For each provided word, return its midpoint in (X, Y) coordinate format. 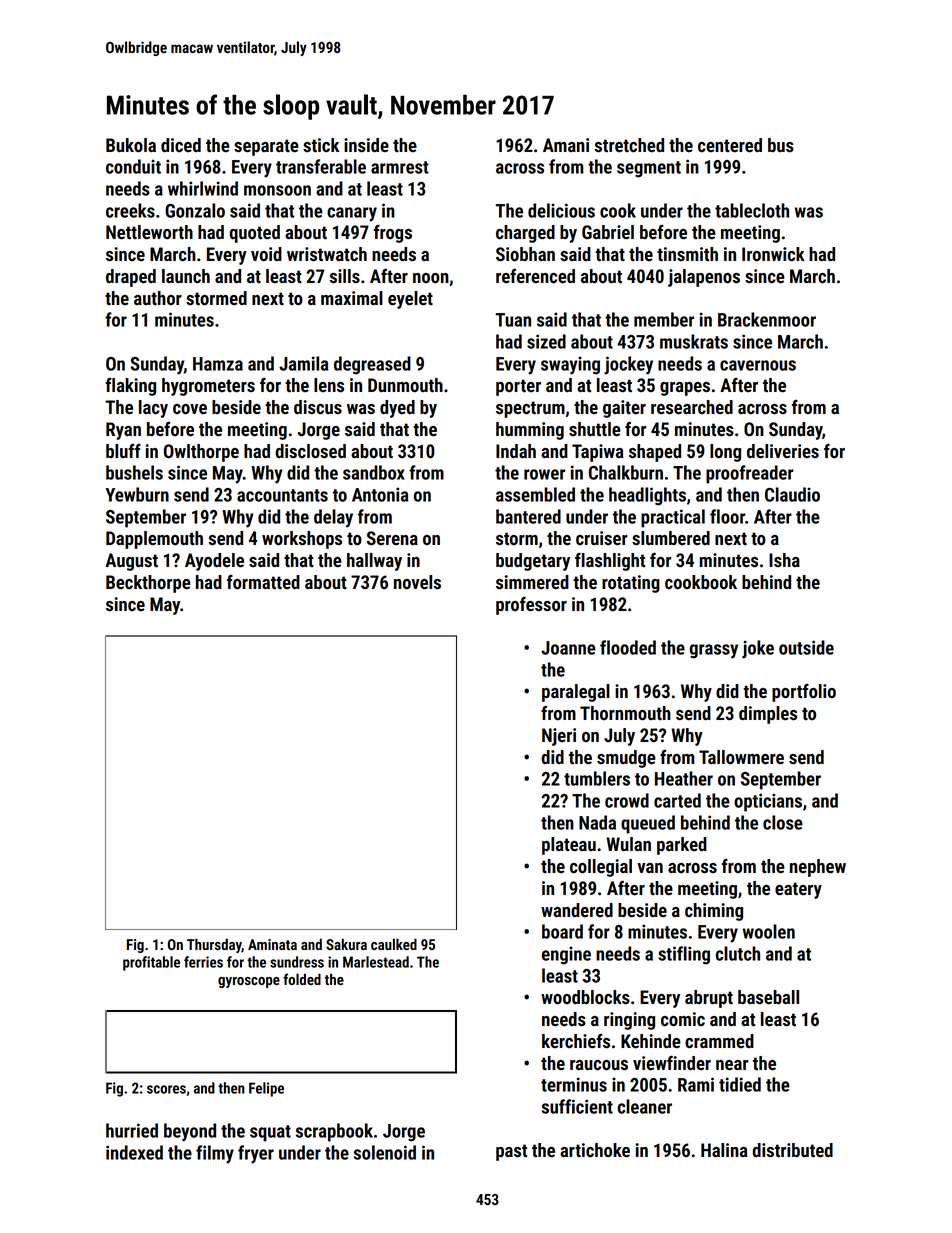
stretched (629, 145)
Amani (566, 145)
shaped (655, 453)
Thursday (214, 945)
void (266, 254)
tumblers (597, 778)
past (511, 1152)
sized (546, 341)
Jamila (303, 363)
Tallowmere (741, 757)
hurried (132, 1130)
